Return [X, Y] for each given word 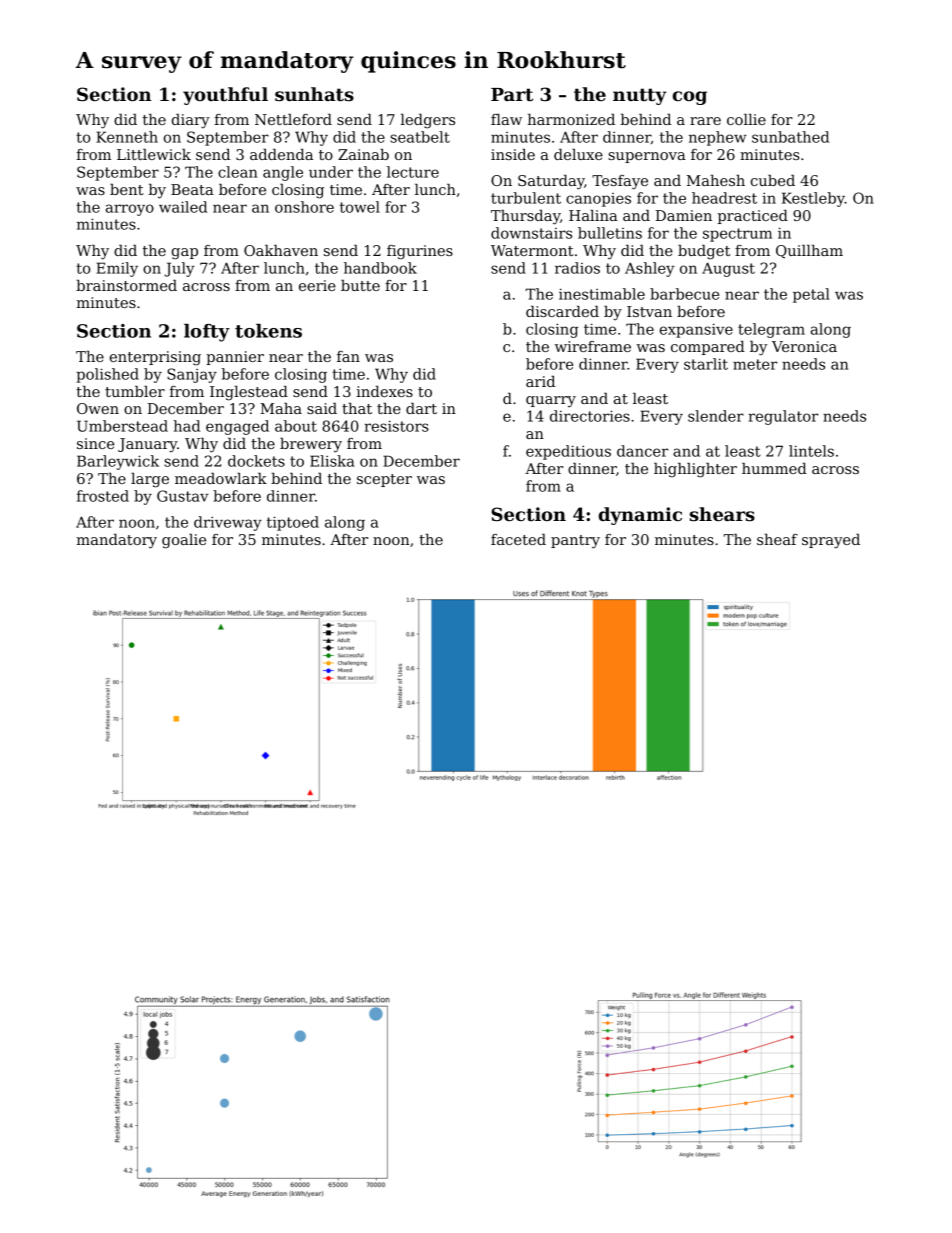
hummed [774, 468]
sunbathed [790, 137]
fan [348, 356]
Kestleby [813, 199]
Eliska [332, 461]
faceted [518, 539]
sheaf [777, 539]
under [331, 172]
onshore [304, 207]
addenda [281, 154]
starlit [706, 364]
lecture [413, 172]
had [186, 426]
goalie [184, 541]
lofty [207, 333]
